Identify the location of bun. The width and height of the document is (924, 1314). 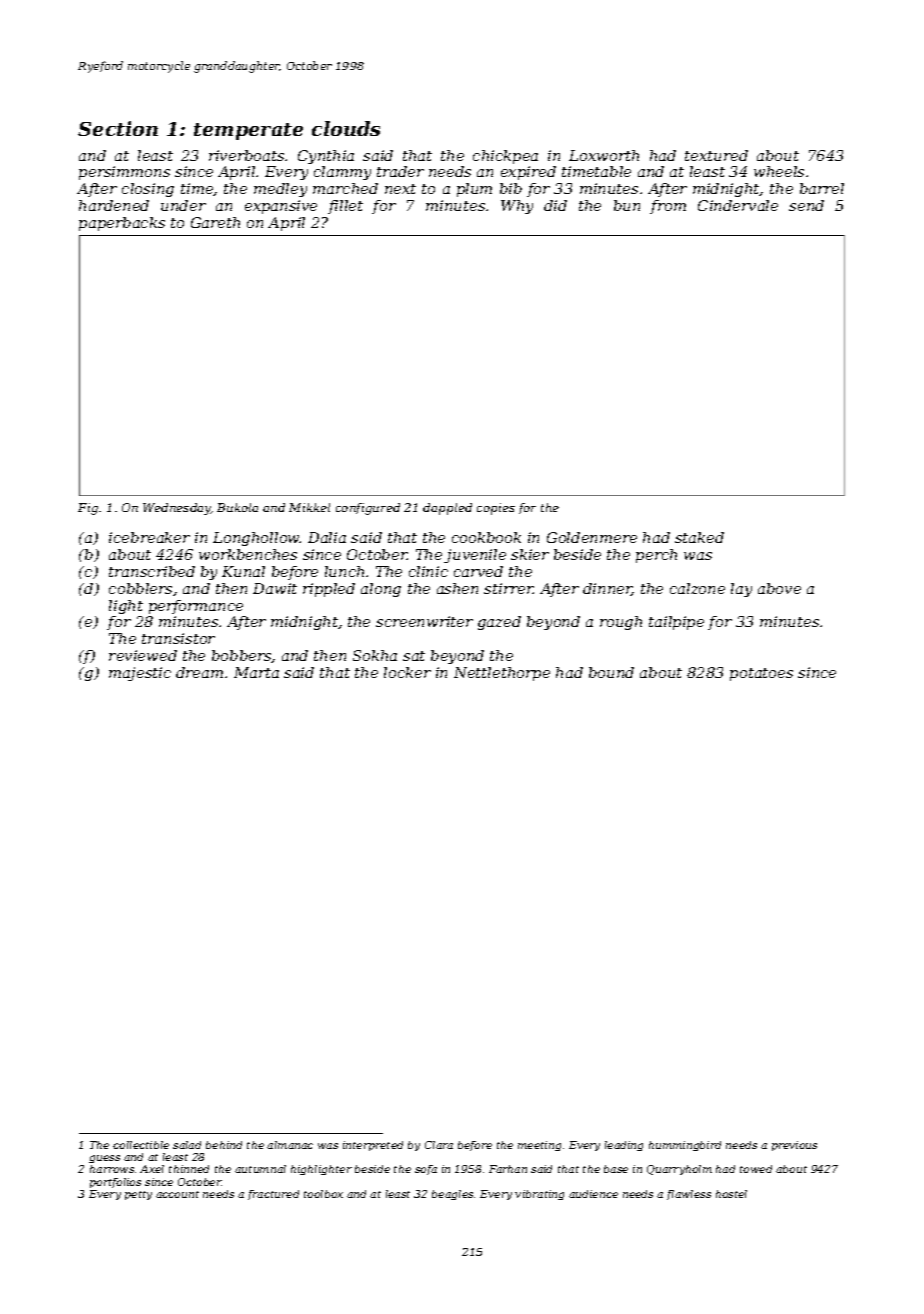
(627, 205).
